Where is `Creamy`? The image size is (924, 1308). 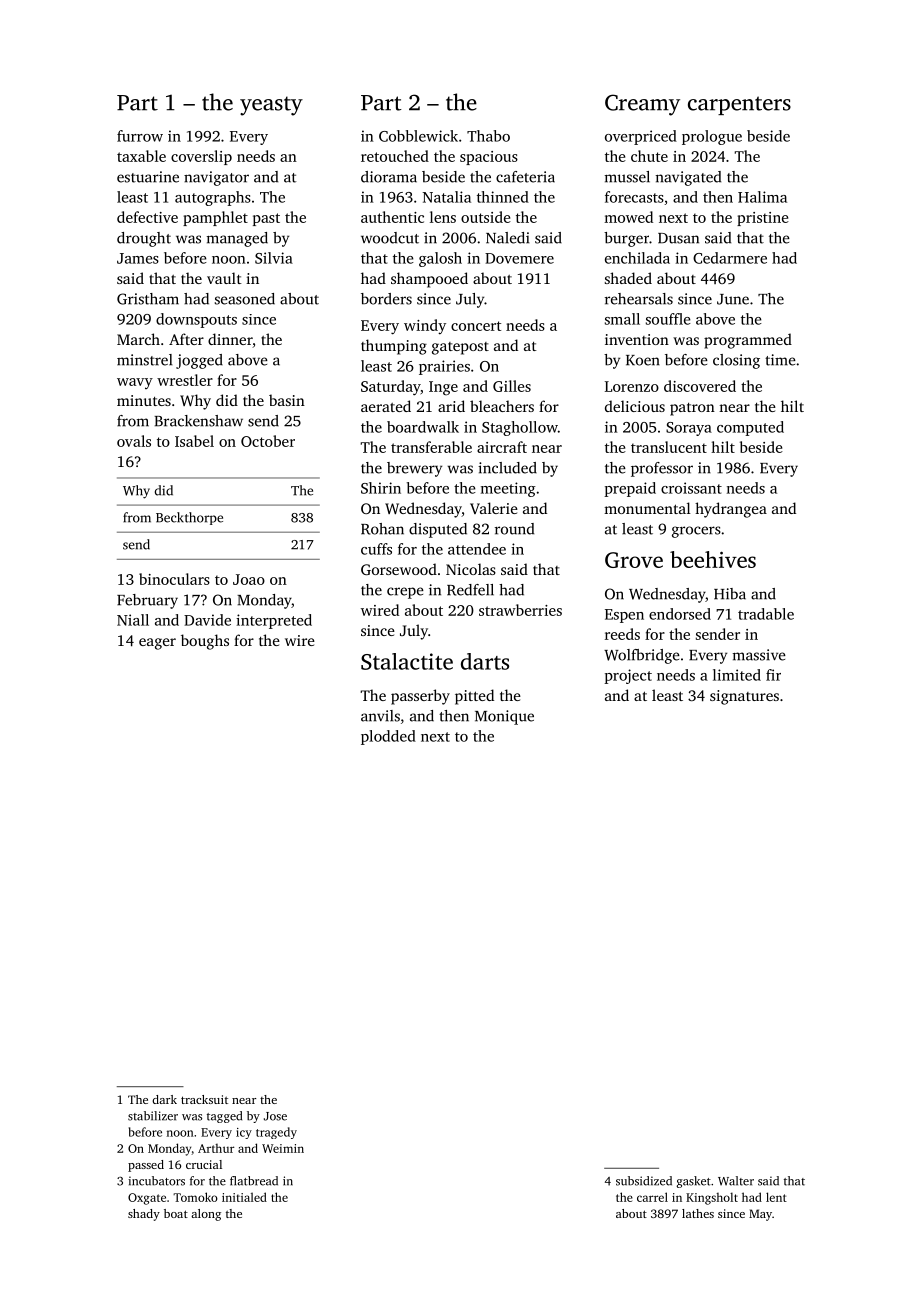
Creamy is located at coordinates (642, 105).
